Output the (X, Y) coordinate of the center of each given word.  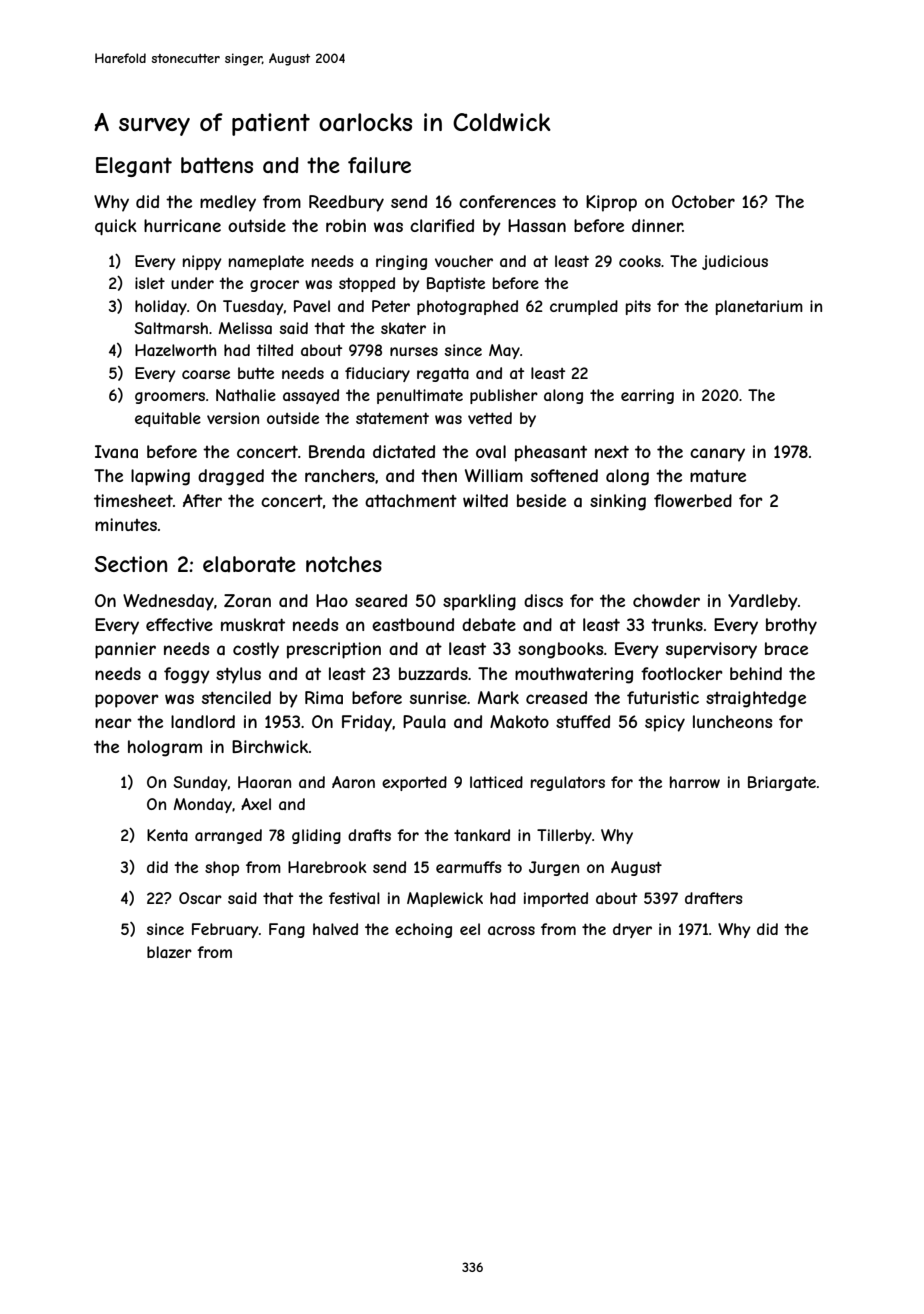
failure (379, 165)
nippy (202, 262)
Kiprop (611, 203)
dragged (231, 477)
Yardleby (763, 602)
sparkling (479, 602)
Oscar (200, 898)
